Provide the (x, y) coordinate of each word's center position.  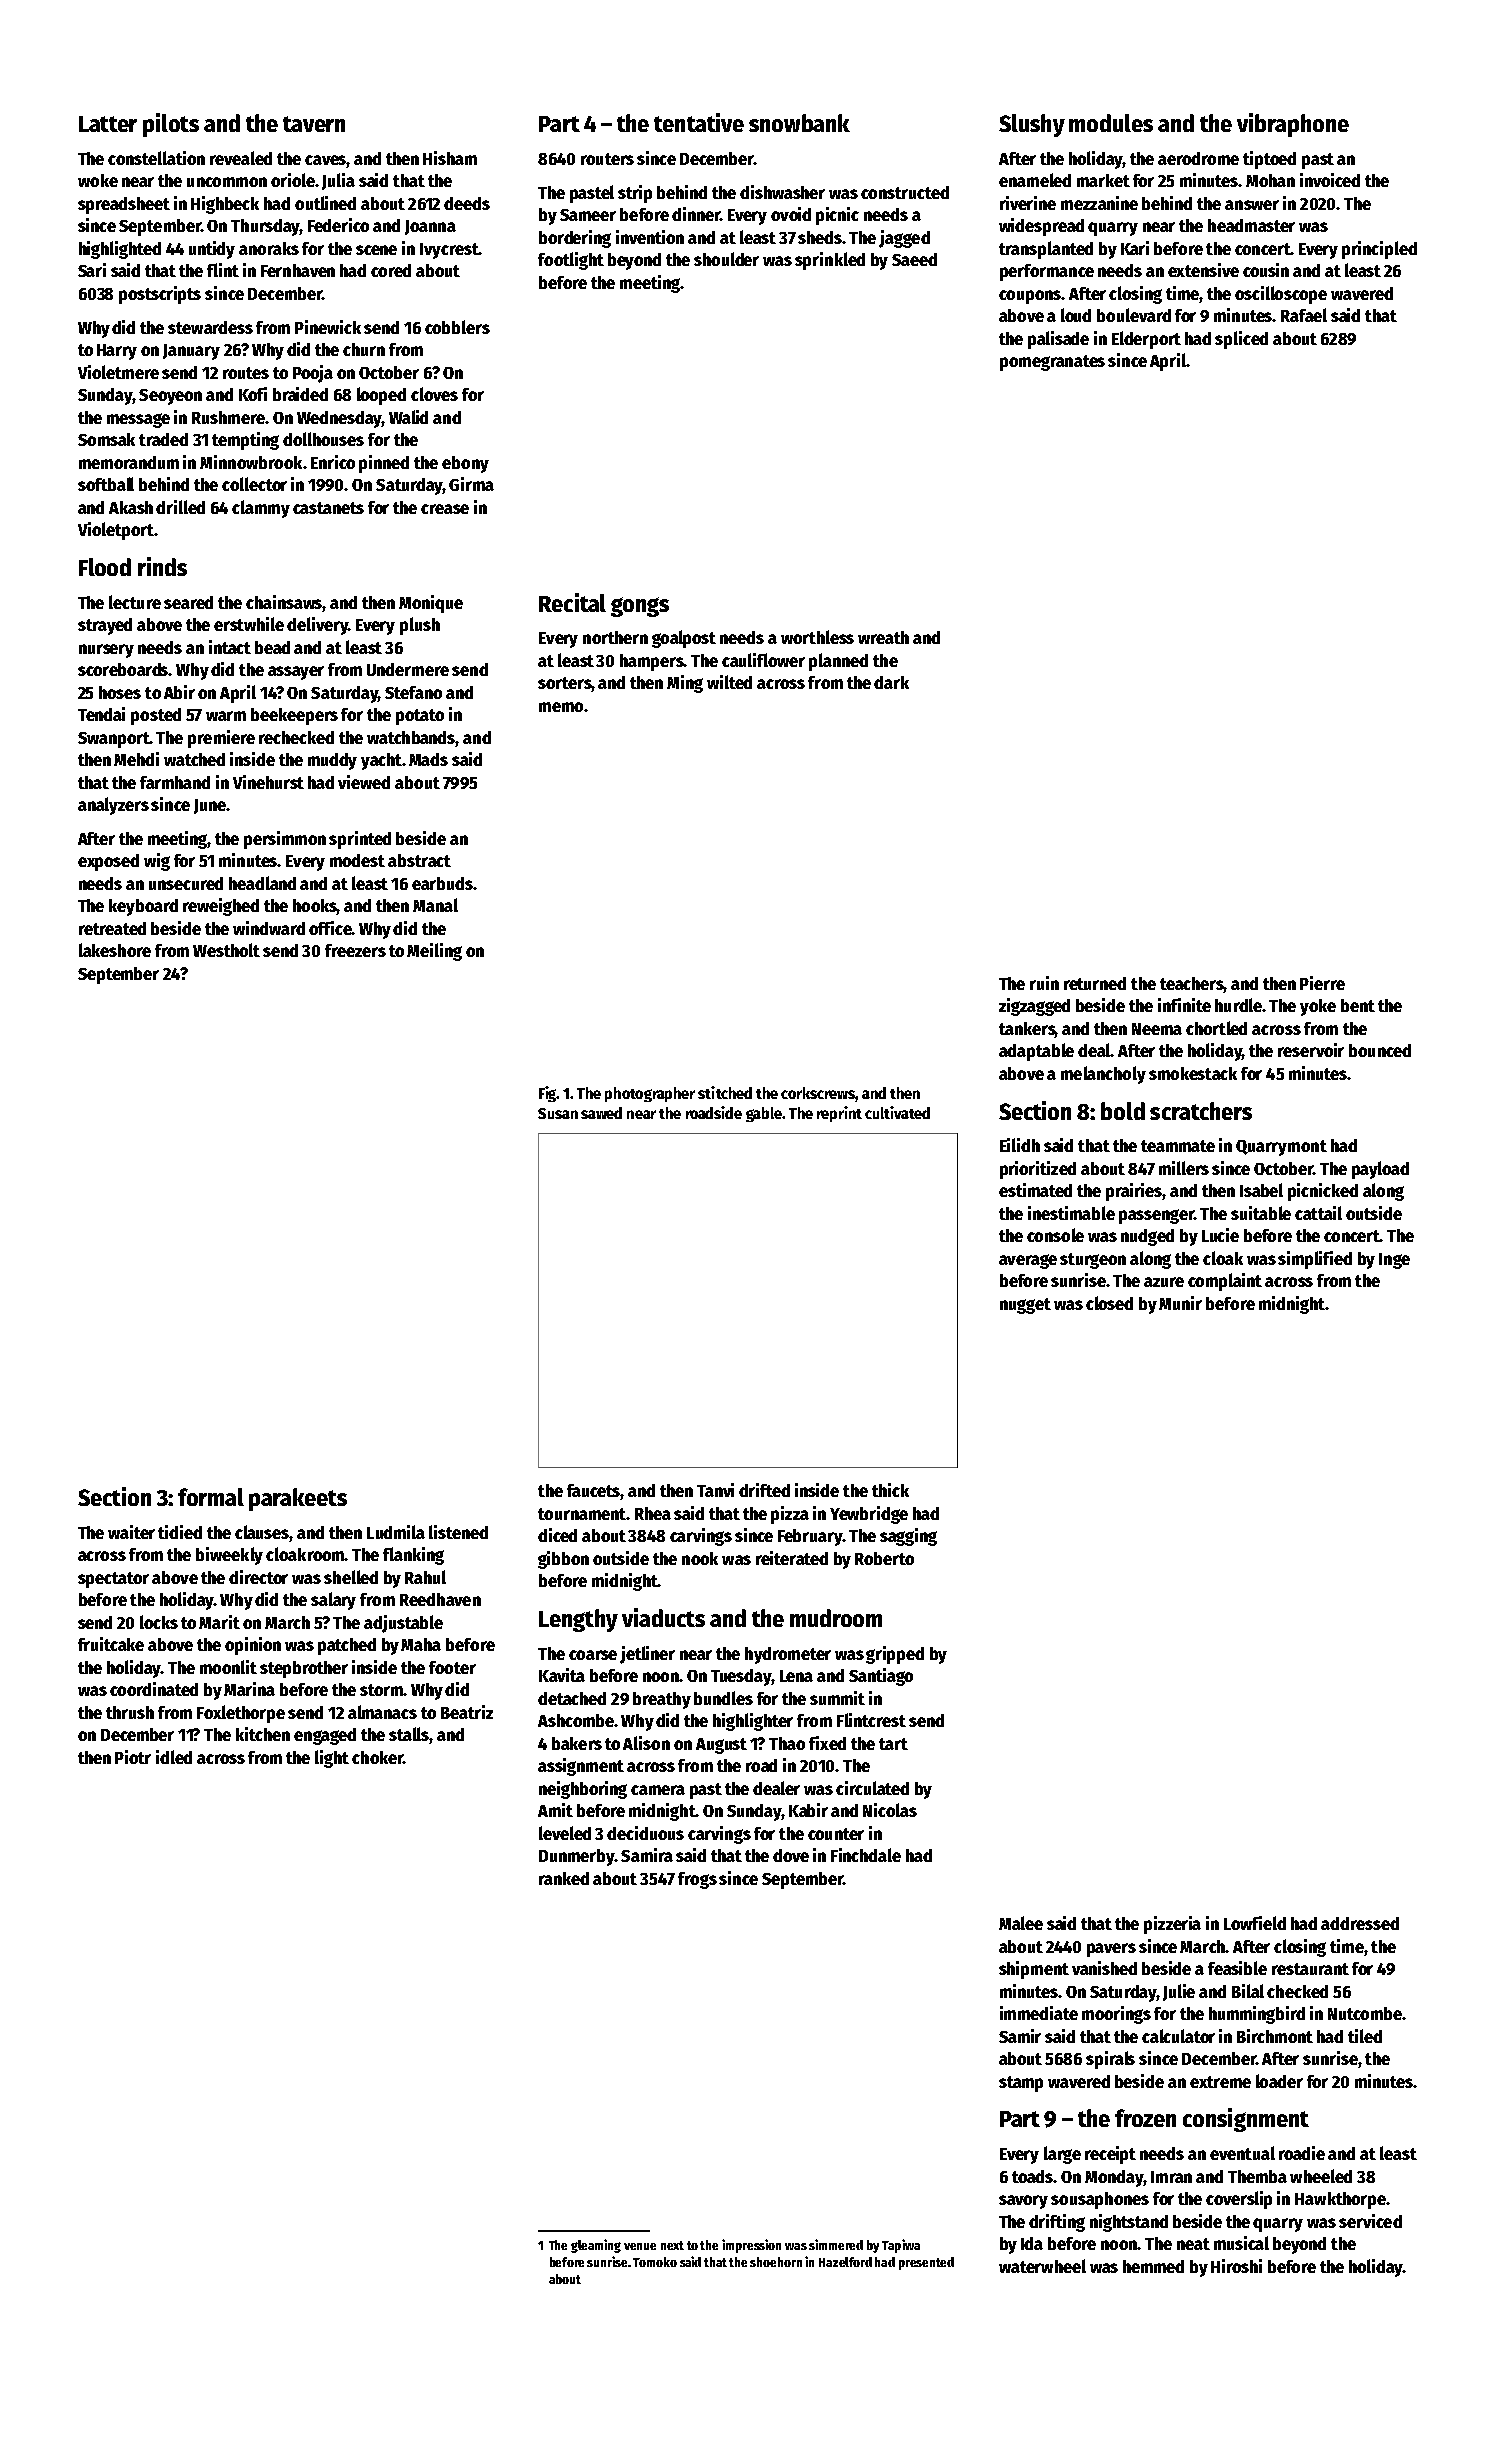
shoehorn (776, 2262)
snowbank (799, 123)
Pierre (1322, 983)
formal (211, 1497)
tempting (245, 441)
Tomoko (655, 2262)
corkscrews (818, 1093)
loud (1076, 315)
